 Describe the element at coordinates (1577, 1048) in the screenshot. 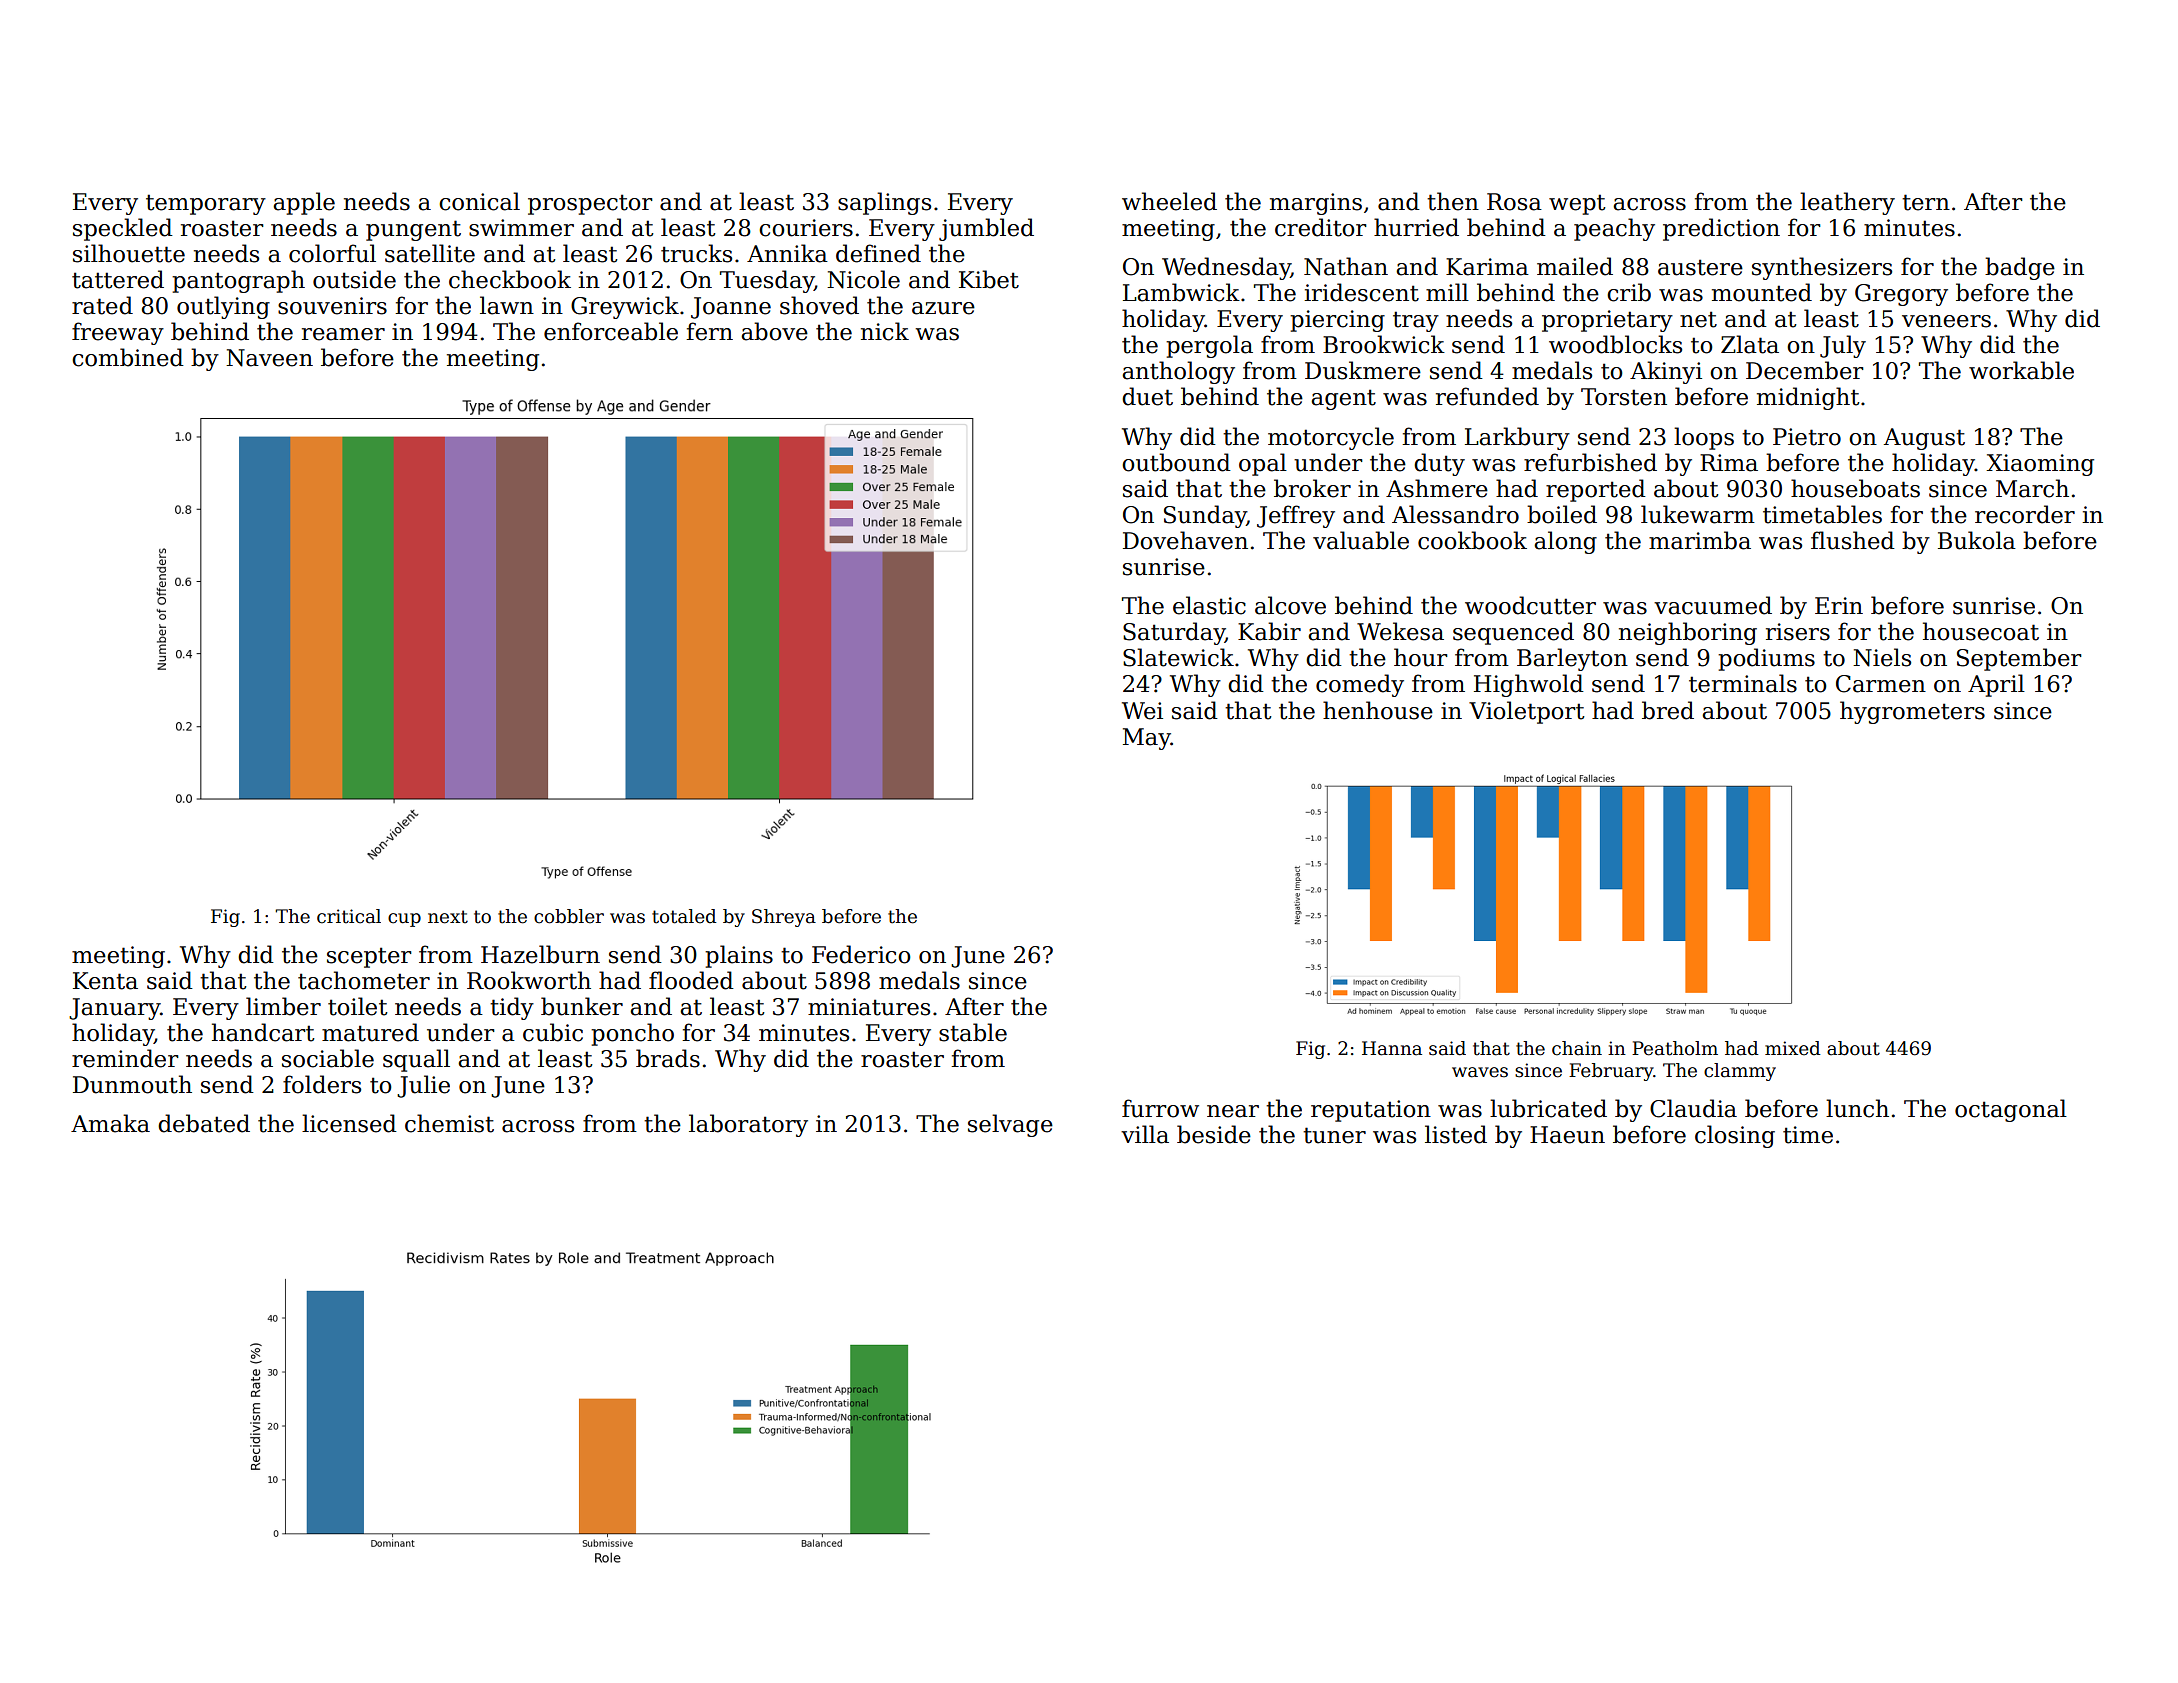

I see `chain` at that location.
